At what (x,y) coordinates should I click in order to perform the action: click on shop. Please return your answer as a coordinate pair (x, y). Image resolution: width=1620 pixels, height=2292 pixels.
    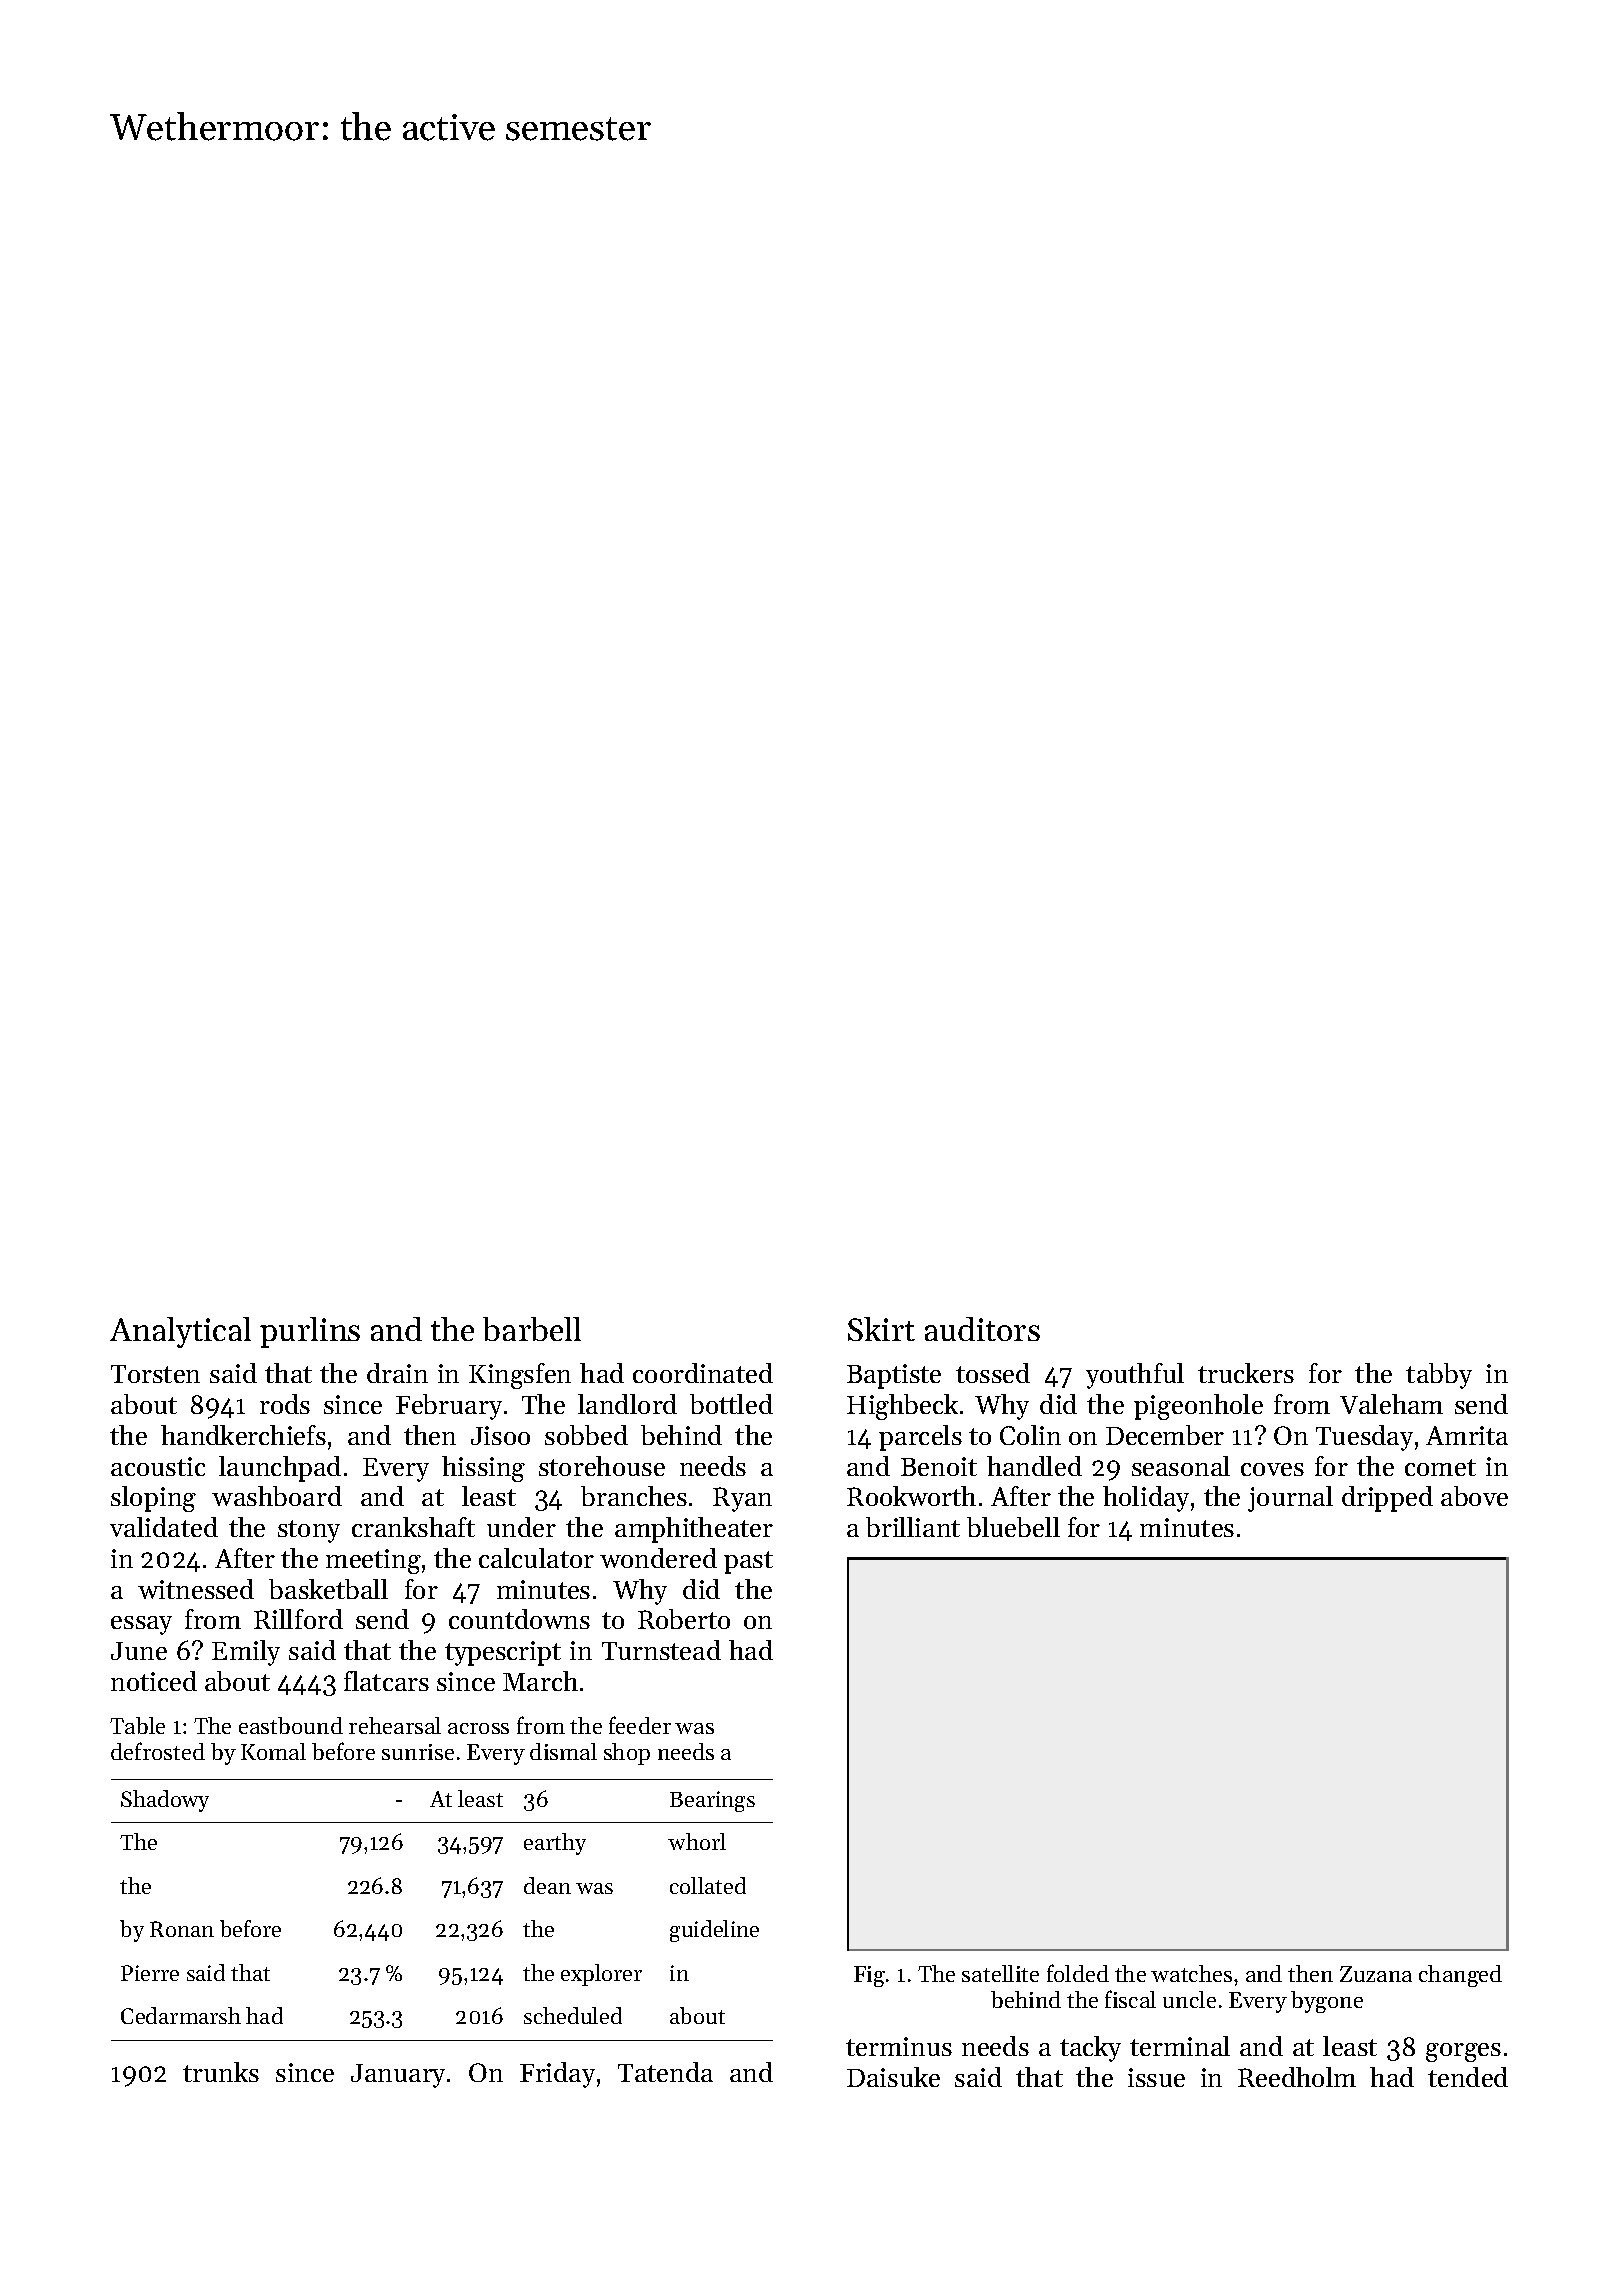
    Looking at the image, I should click on (627, 1754).
